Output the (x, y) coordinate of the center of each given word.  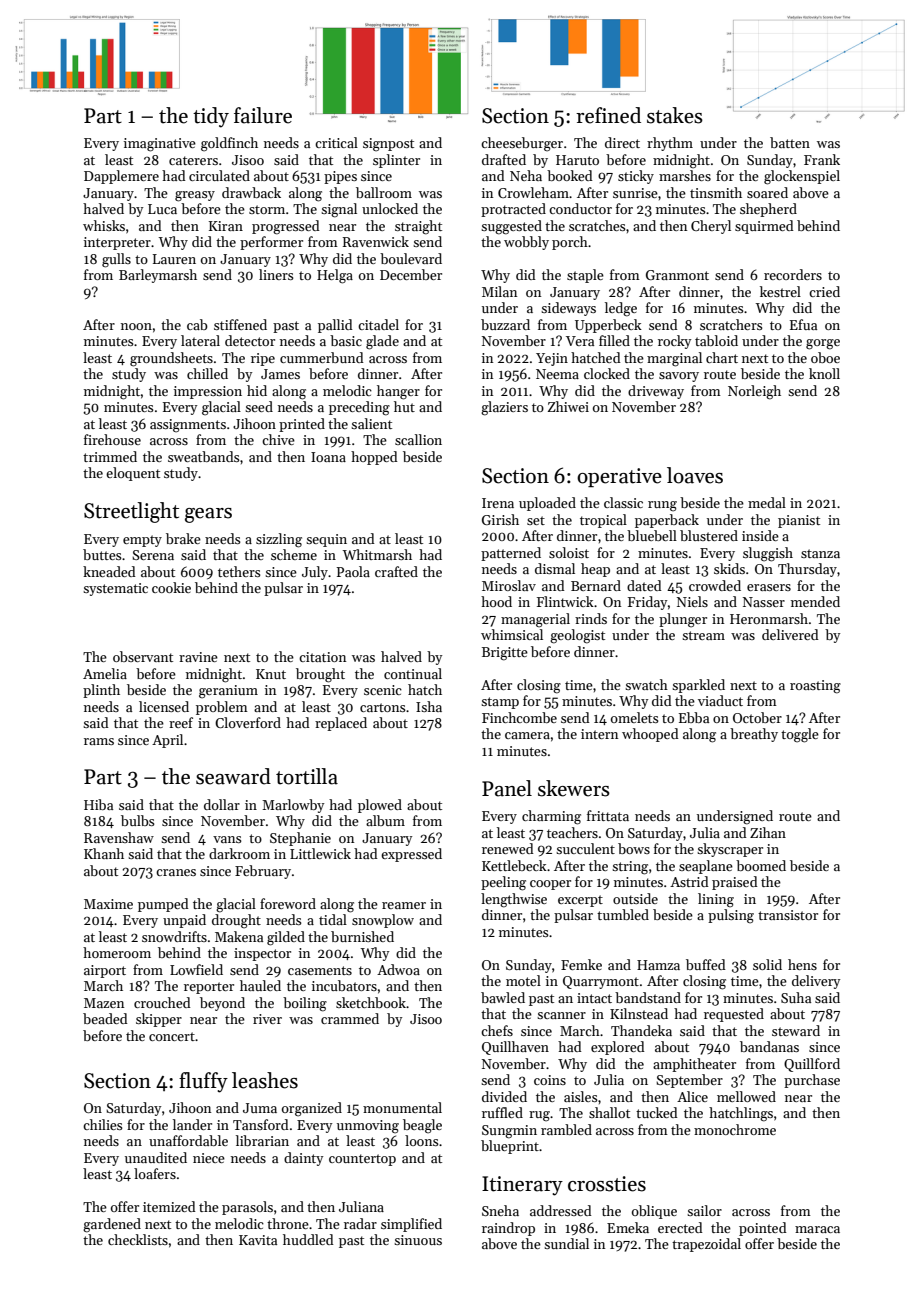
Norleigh (754, 392)
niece (209, 1158)
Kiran (226, 226)
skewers (574, 788)
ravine (198, 657)
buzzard (505, 324)
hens (802, 964)
